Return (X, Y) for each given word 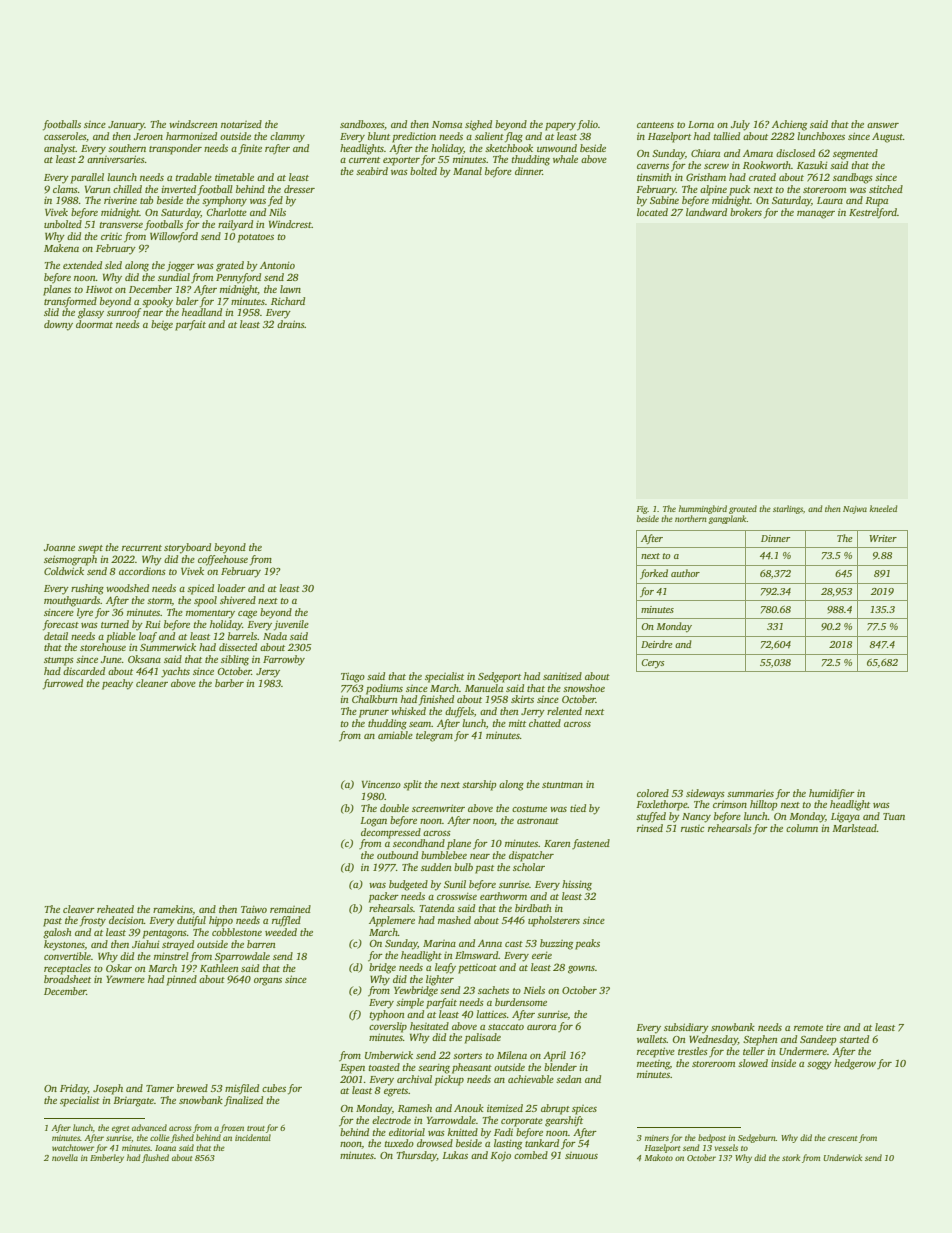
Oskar (119, 968)
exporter (401, 161)
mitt (517, 723)
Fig (642, 510)
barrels (242, 636)
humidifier (832, 794)
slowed (753, 1063)
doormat (94, 324)
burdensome (521, 1002)
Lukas (455, 1155)
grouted (743, 509)
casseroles (65, 136)
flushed (155, 1158)
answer (883, 125)
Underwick (842, 1157)
